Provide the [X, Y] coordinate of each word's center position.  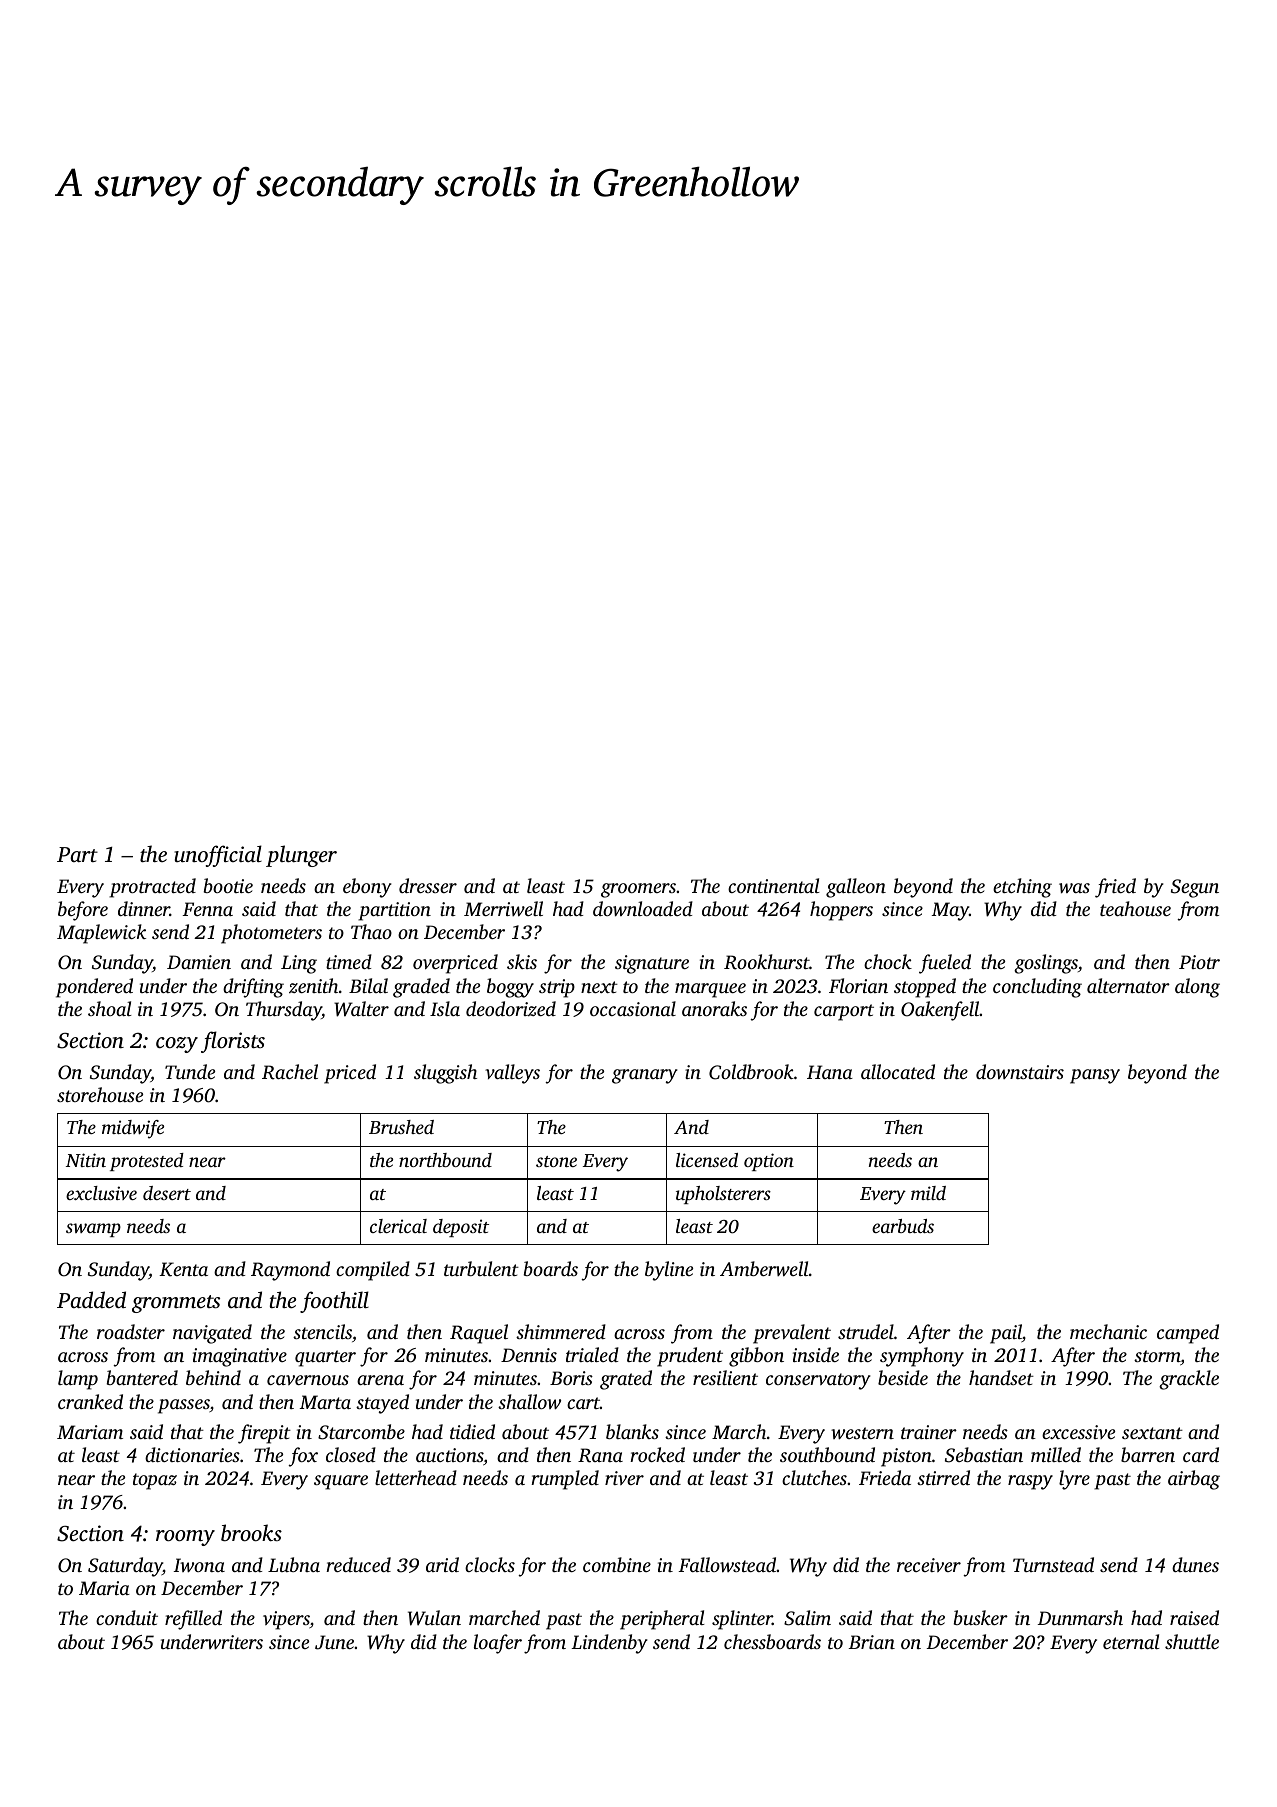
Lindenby [609, 1644]
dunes [1195, 1564]
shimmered [561, 1331]
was [1074, 888]
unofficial [218, 856]
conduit [127, 1617]
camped [1188, 1334]
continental [774, 885]
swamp [93, 1230]
